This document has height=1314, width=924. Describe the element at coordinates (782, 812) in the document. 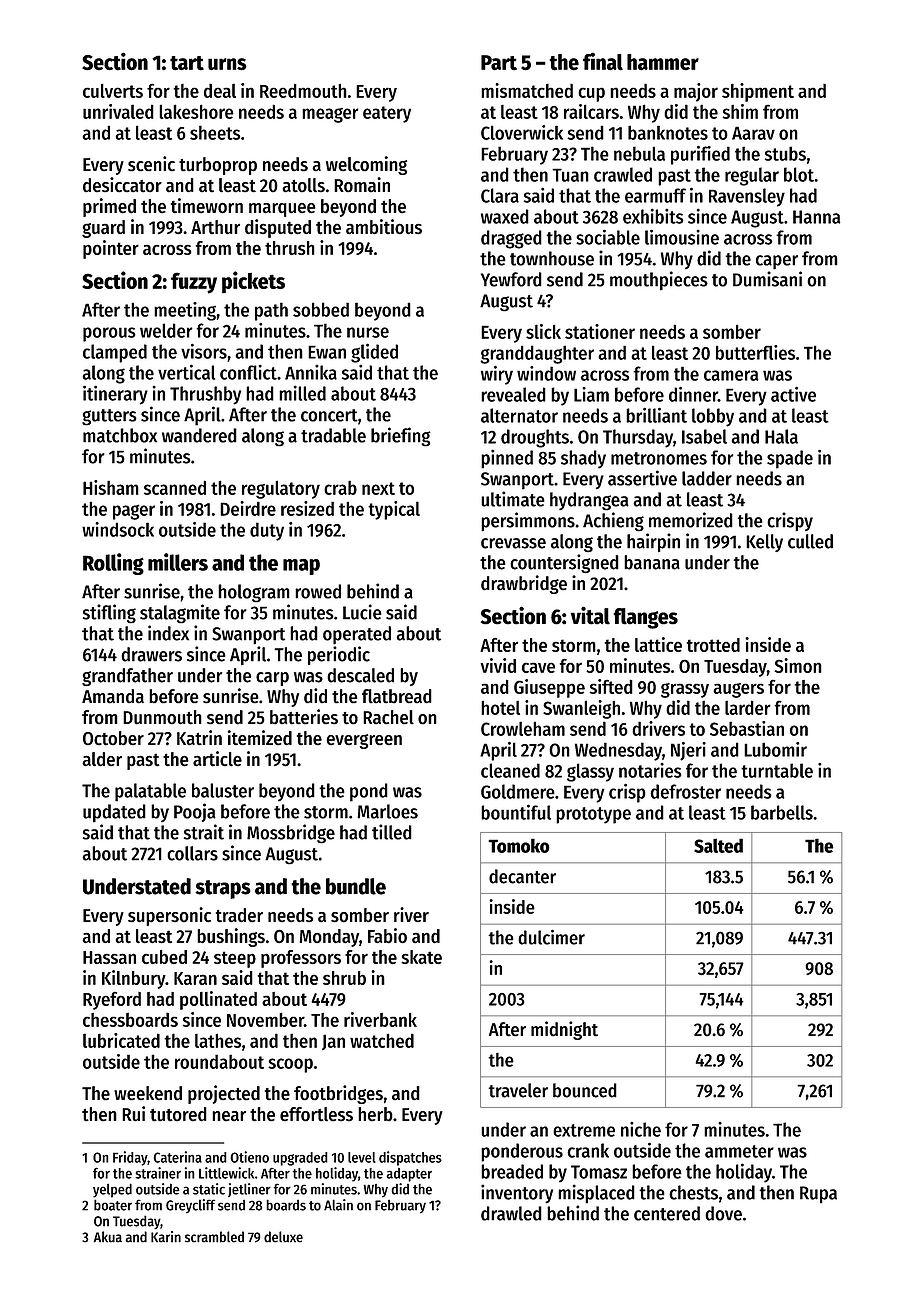

I see `barbells` at that location.
